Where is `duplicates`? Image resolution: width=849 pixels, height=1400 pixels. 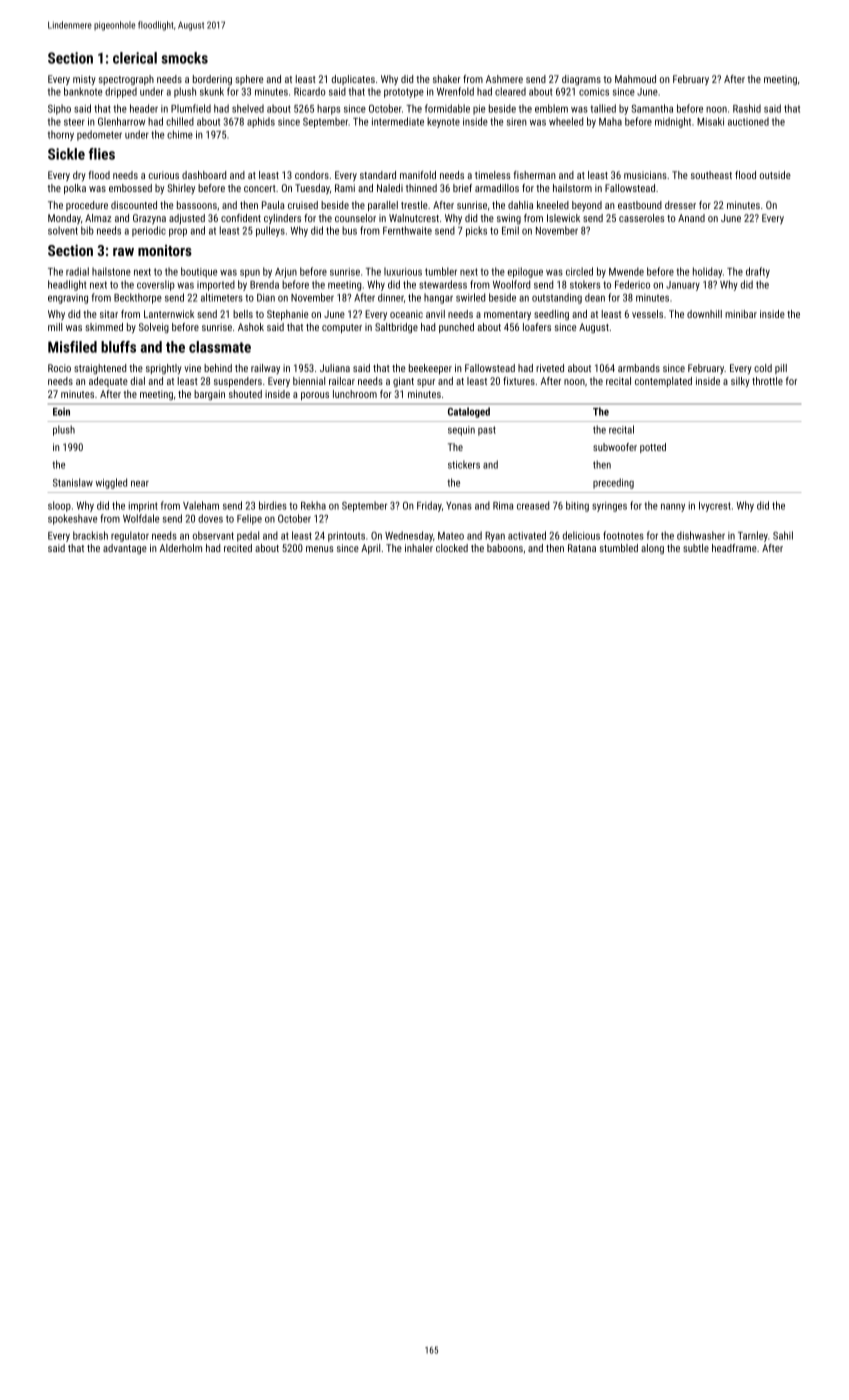 duplicates is located at coordinates (353, 80).
